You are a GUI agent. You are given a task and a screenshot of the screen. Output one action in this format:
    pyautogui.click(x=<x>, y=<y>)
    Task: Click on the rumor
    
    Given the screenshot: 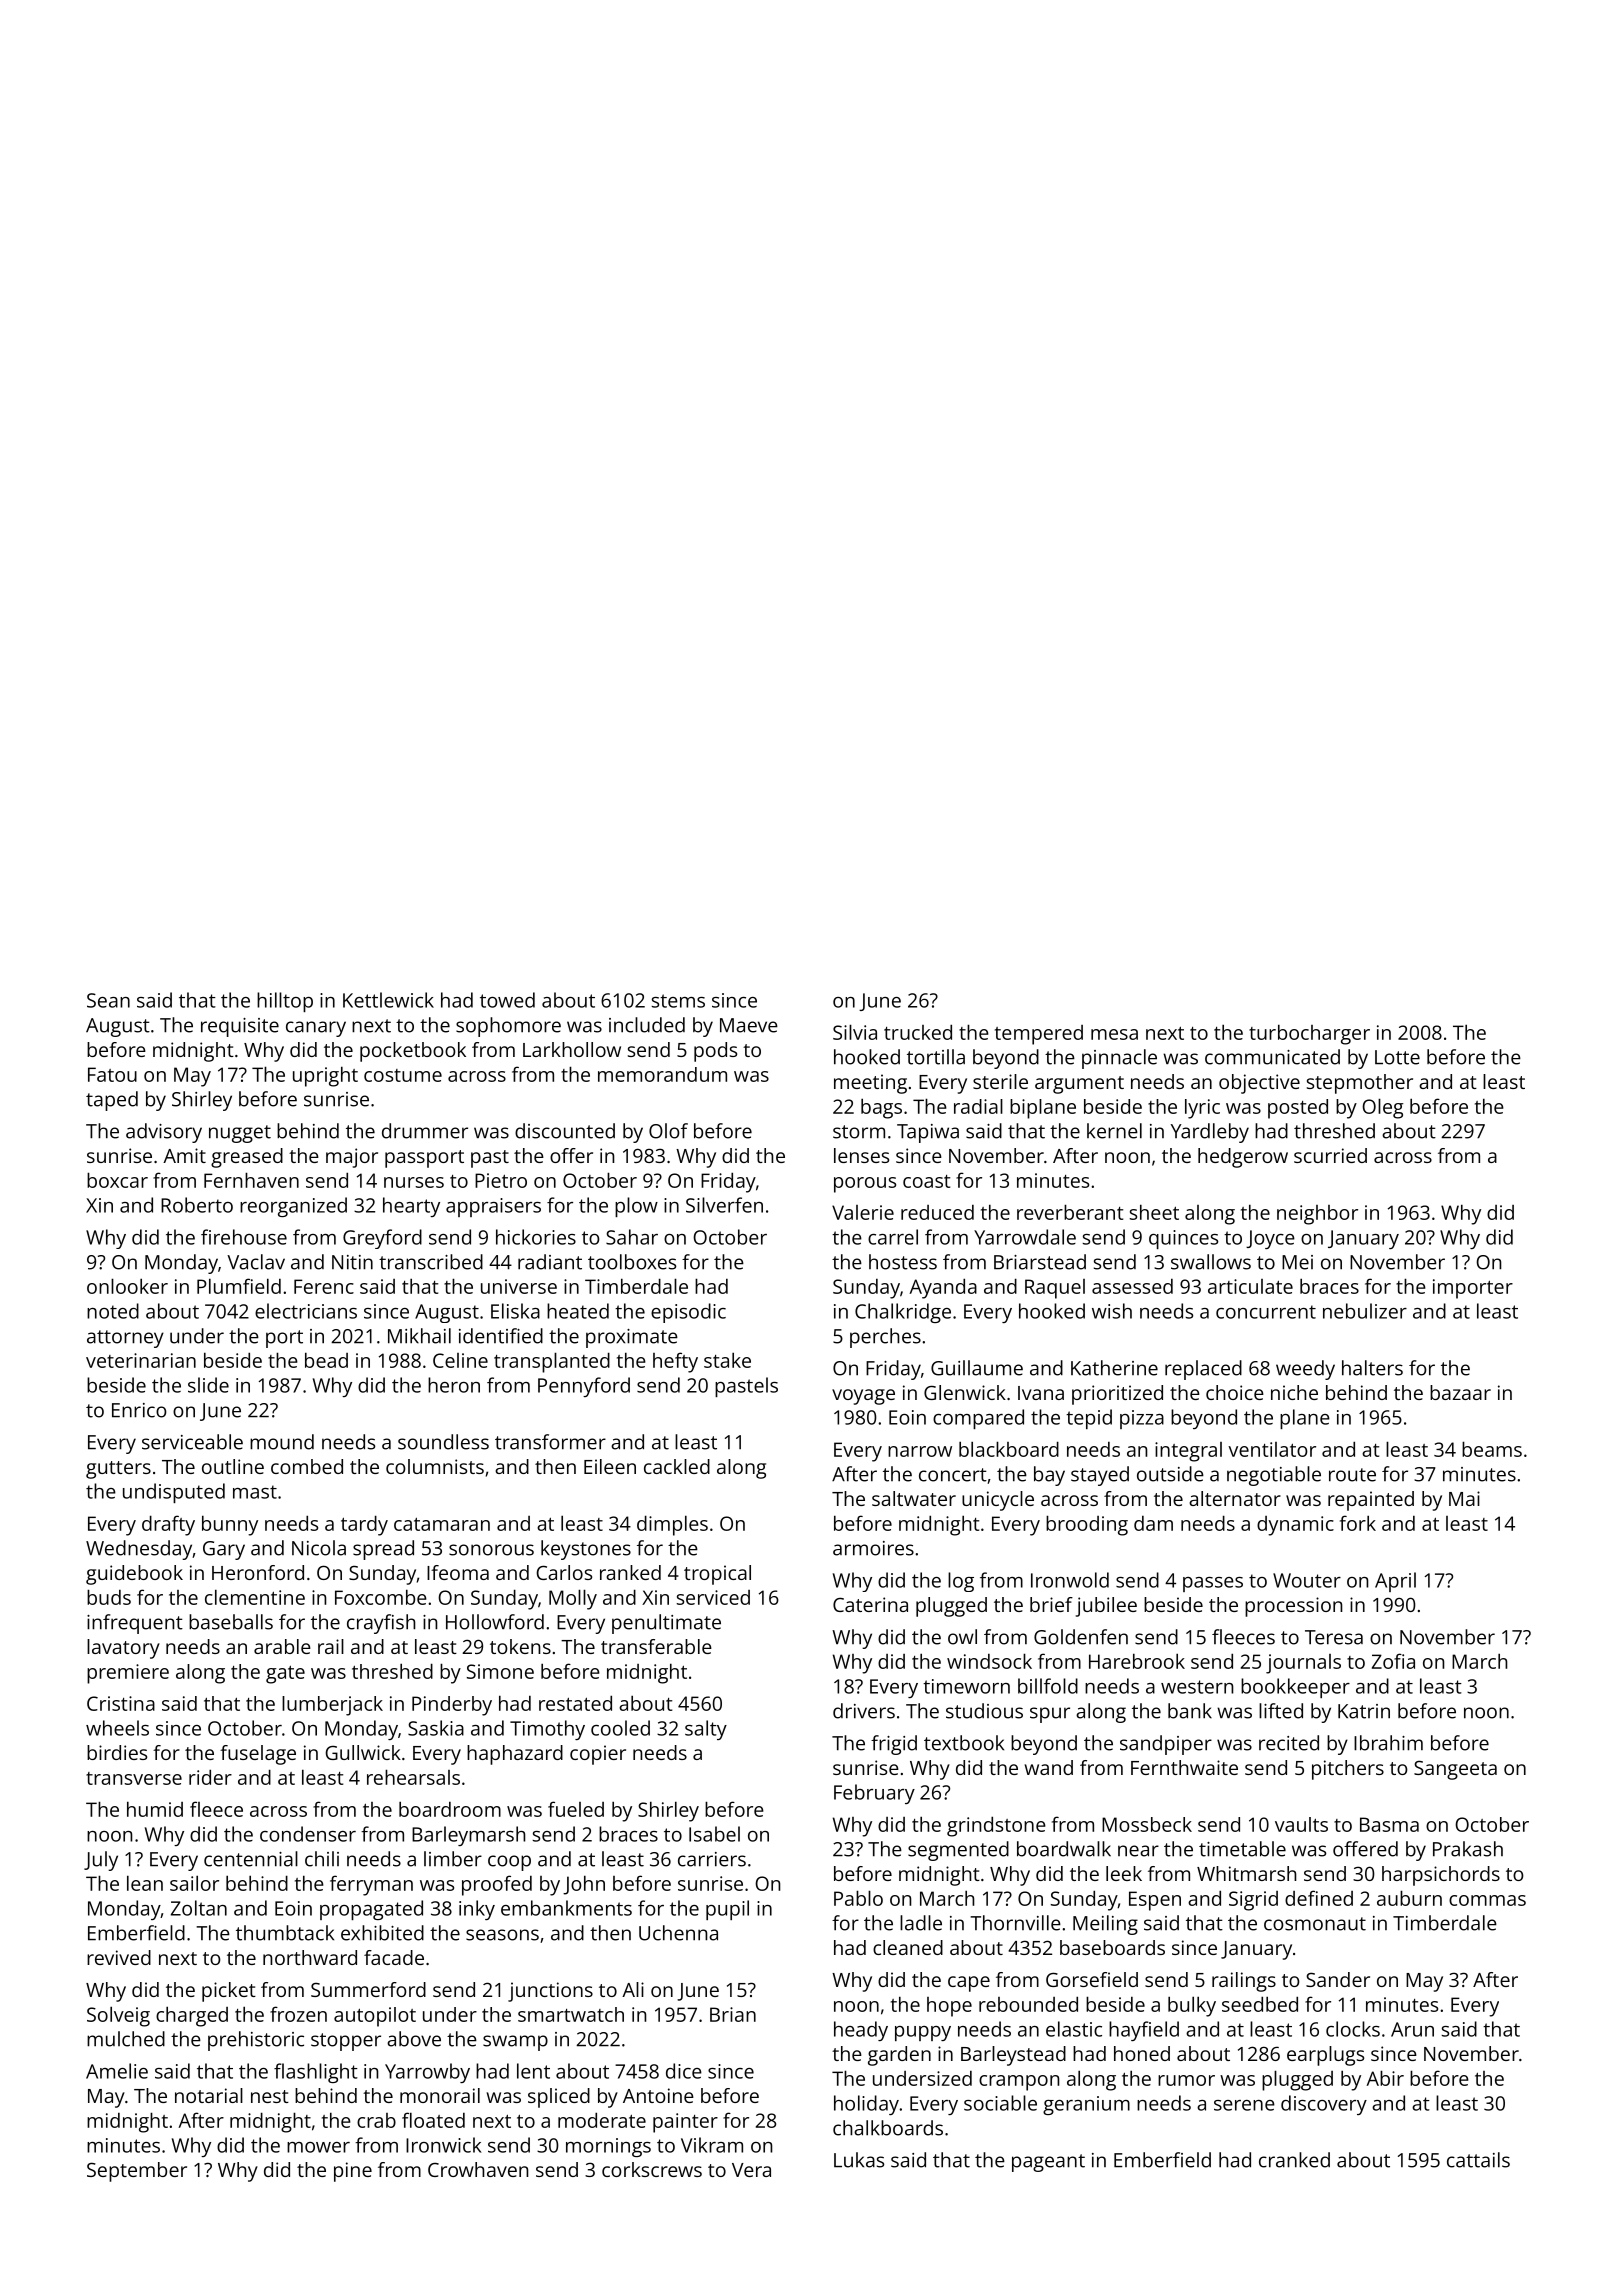 What is the action you would take?
    pyautogui.click(x=1186, y=2080)
